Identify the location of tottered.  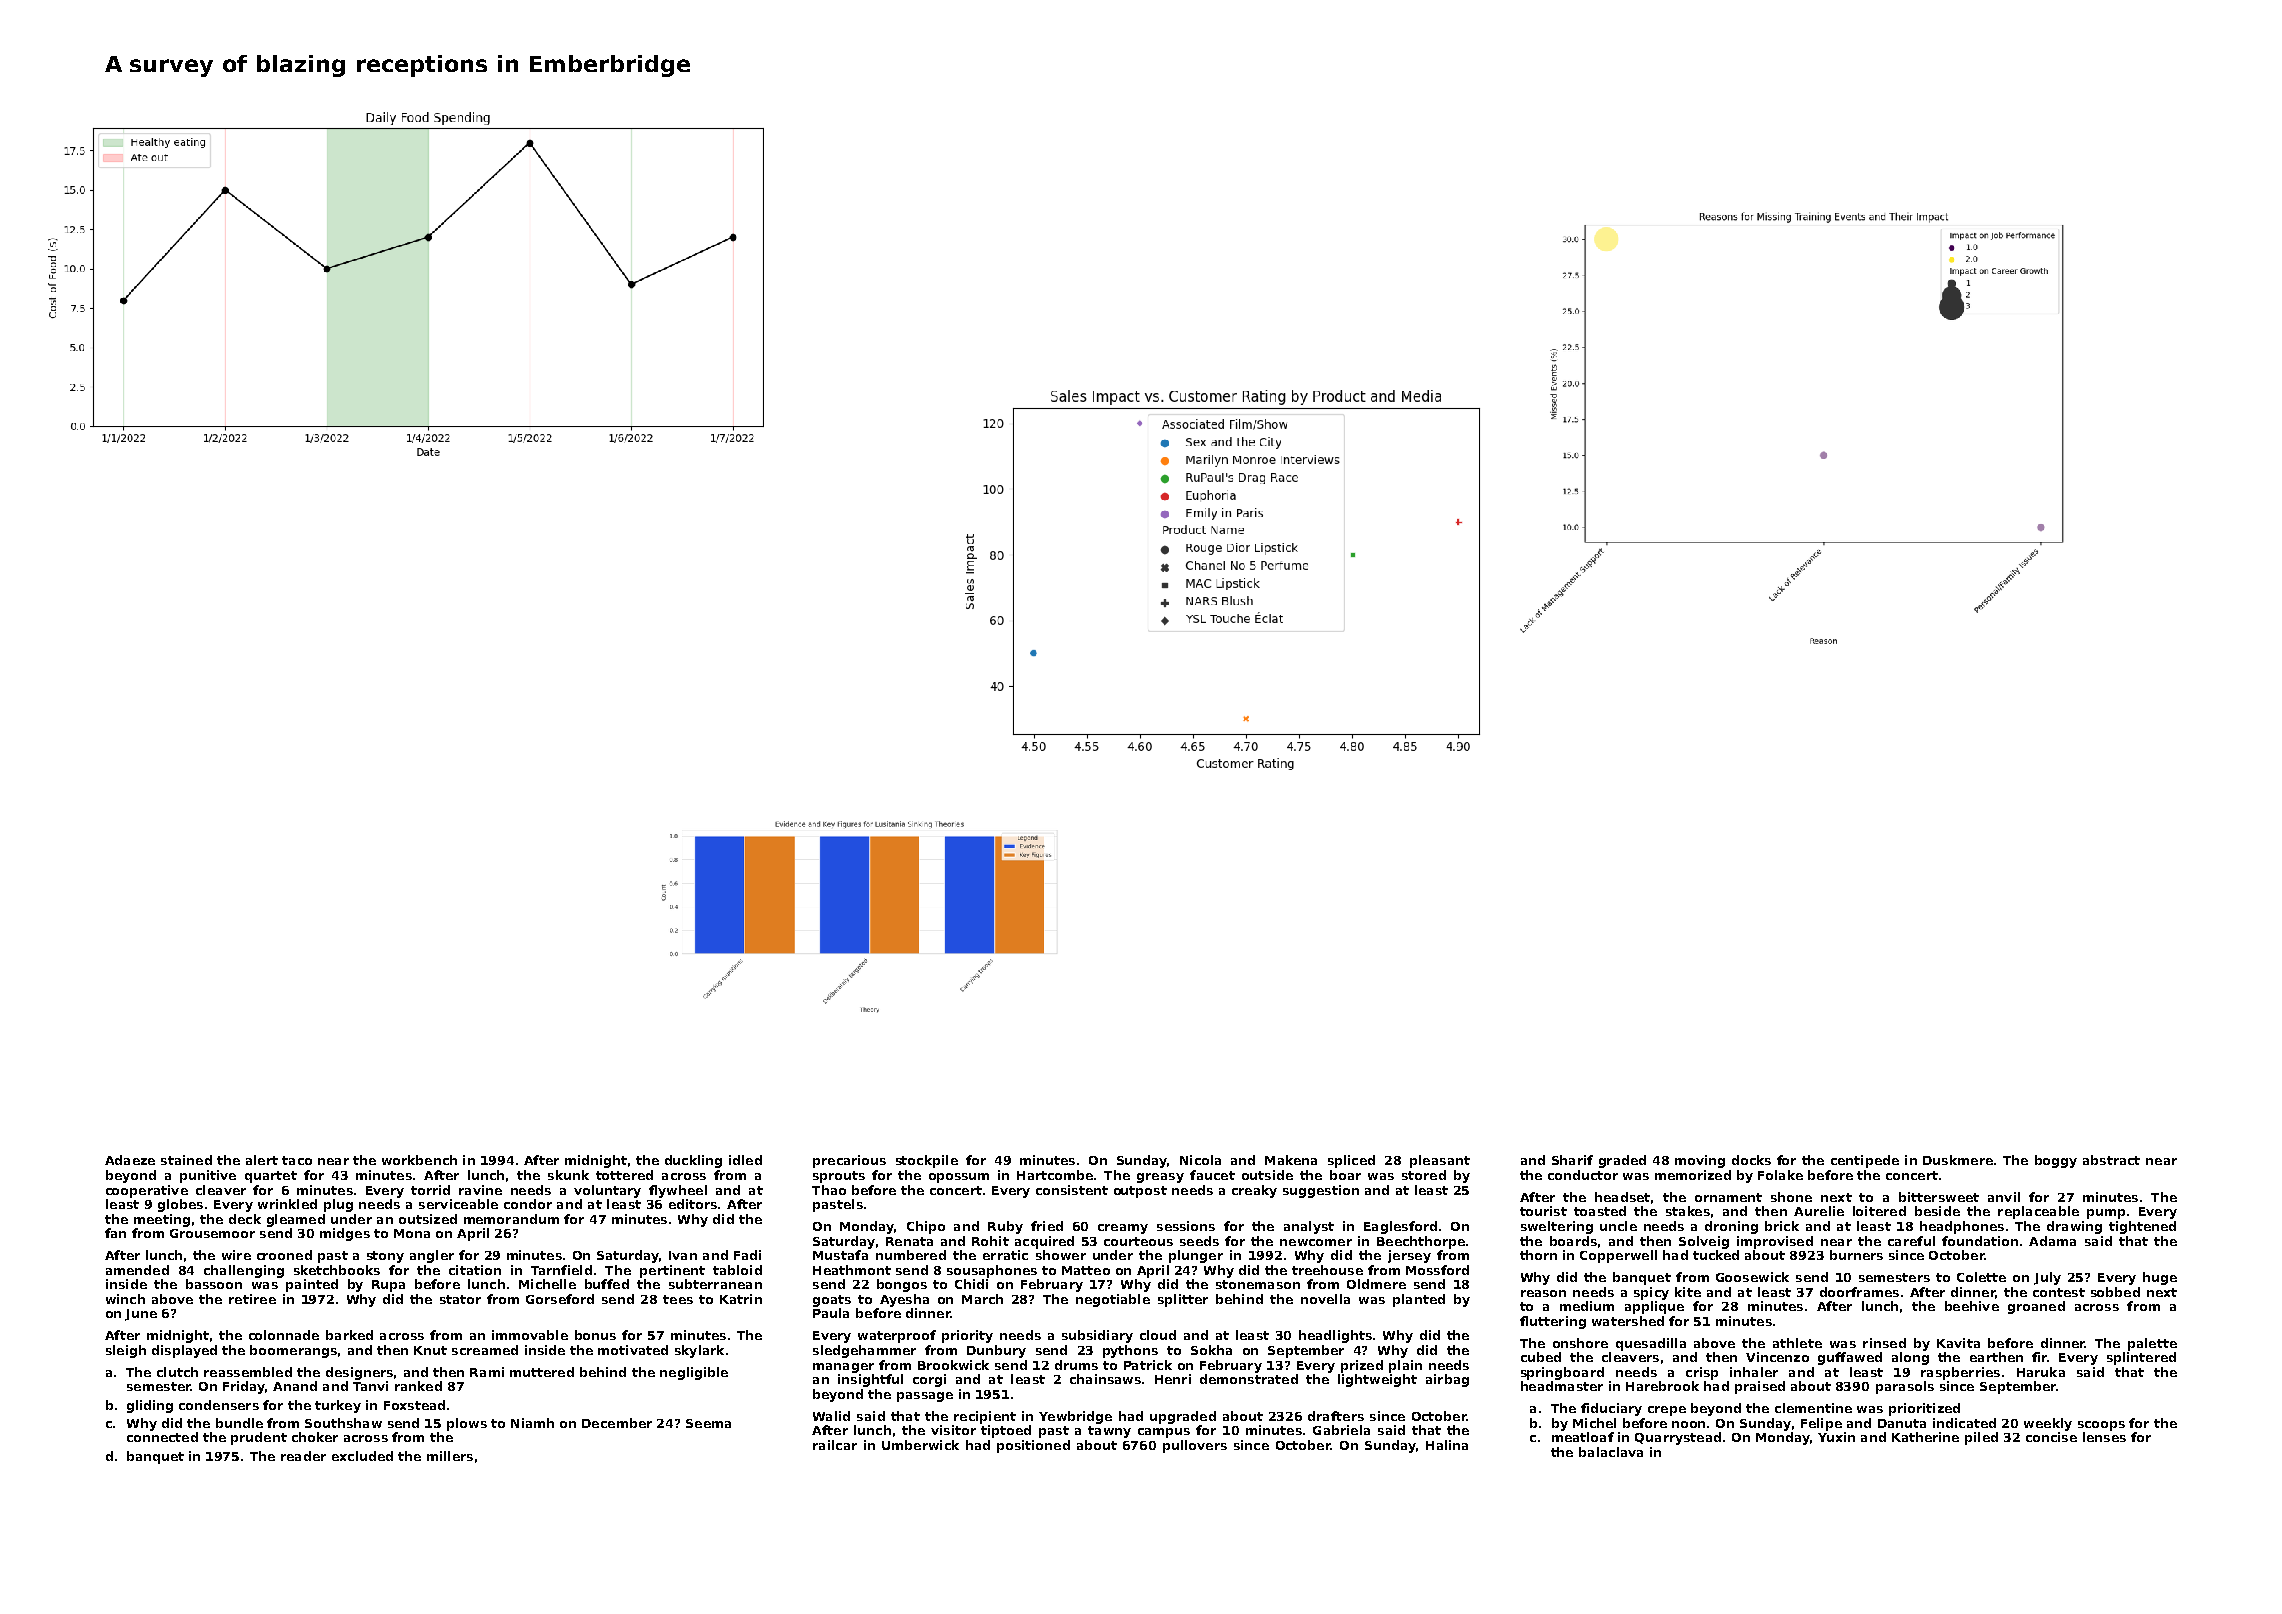
(624, 1175).
